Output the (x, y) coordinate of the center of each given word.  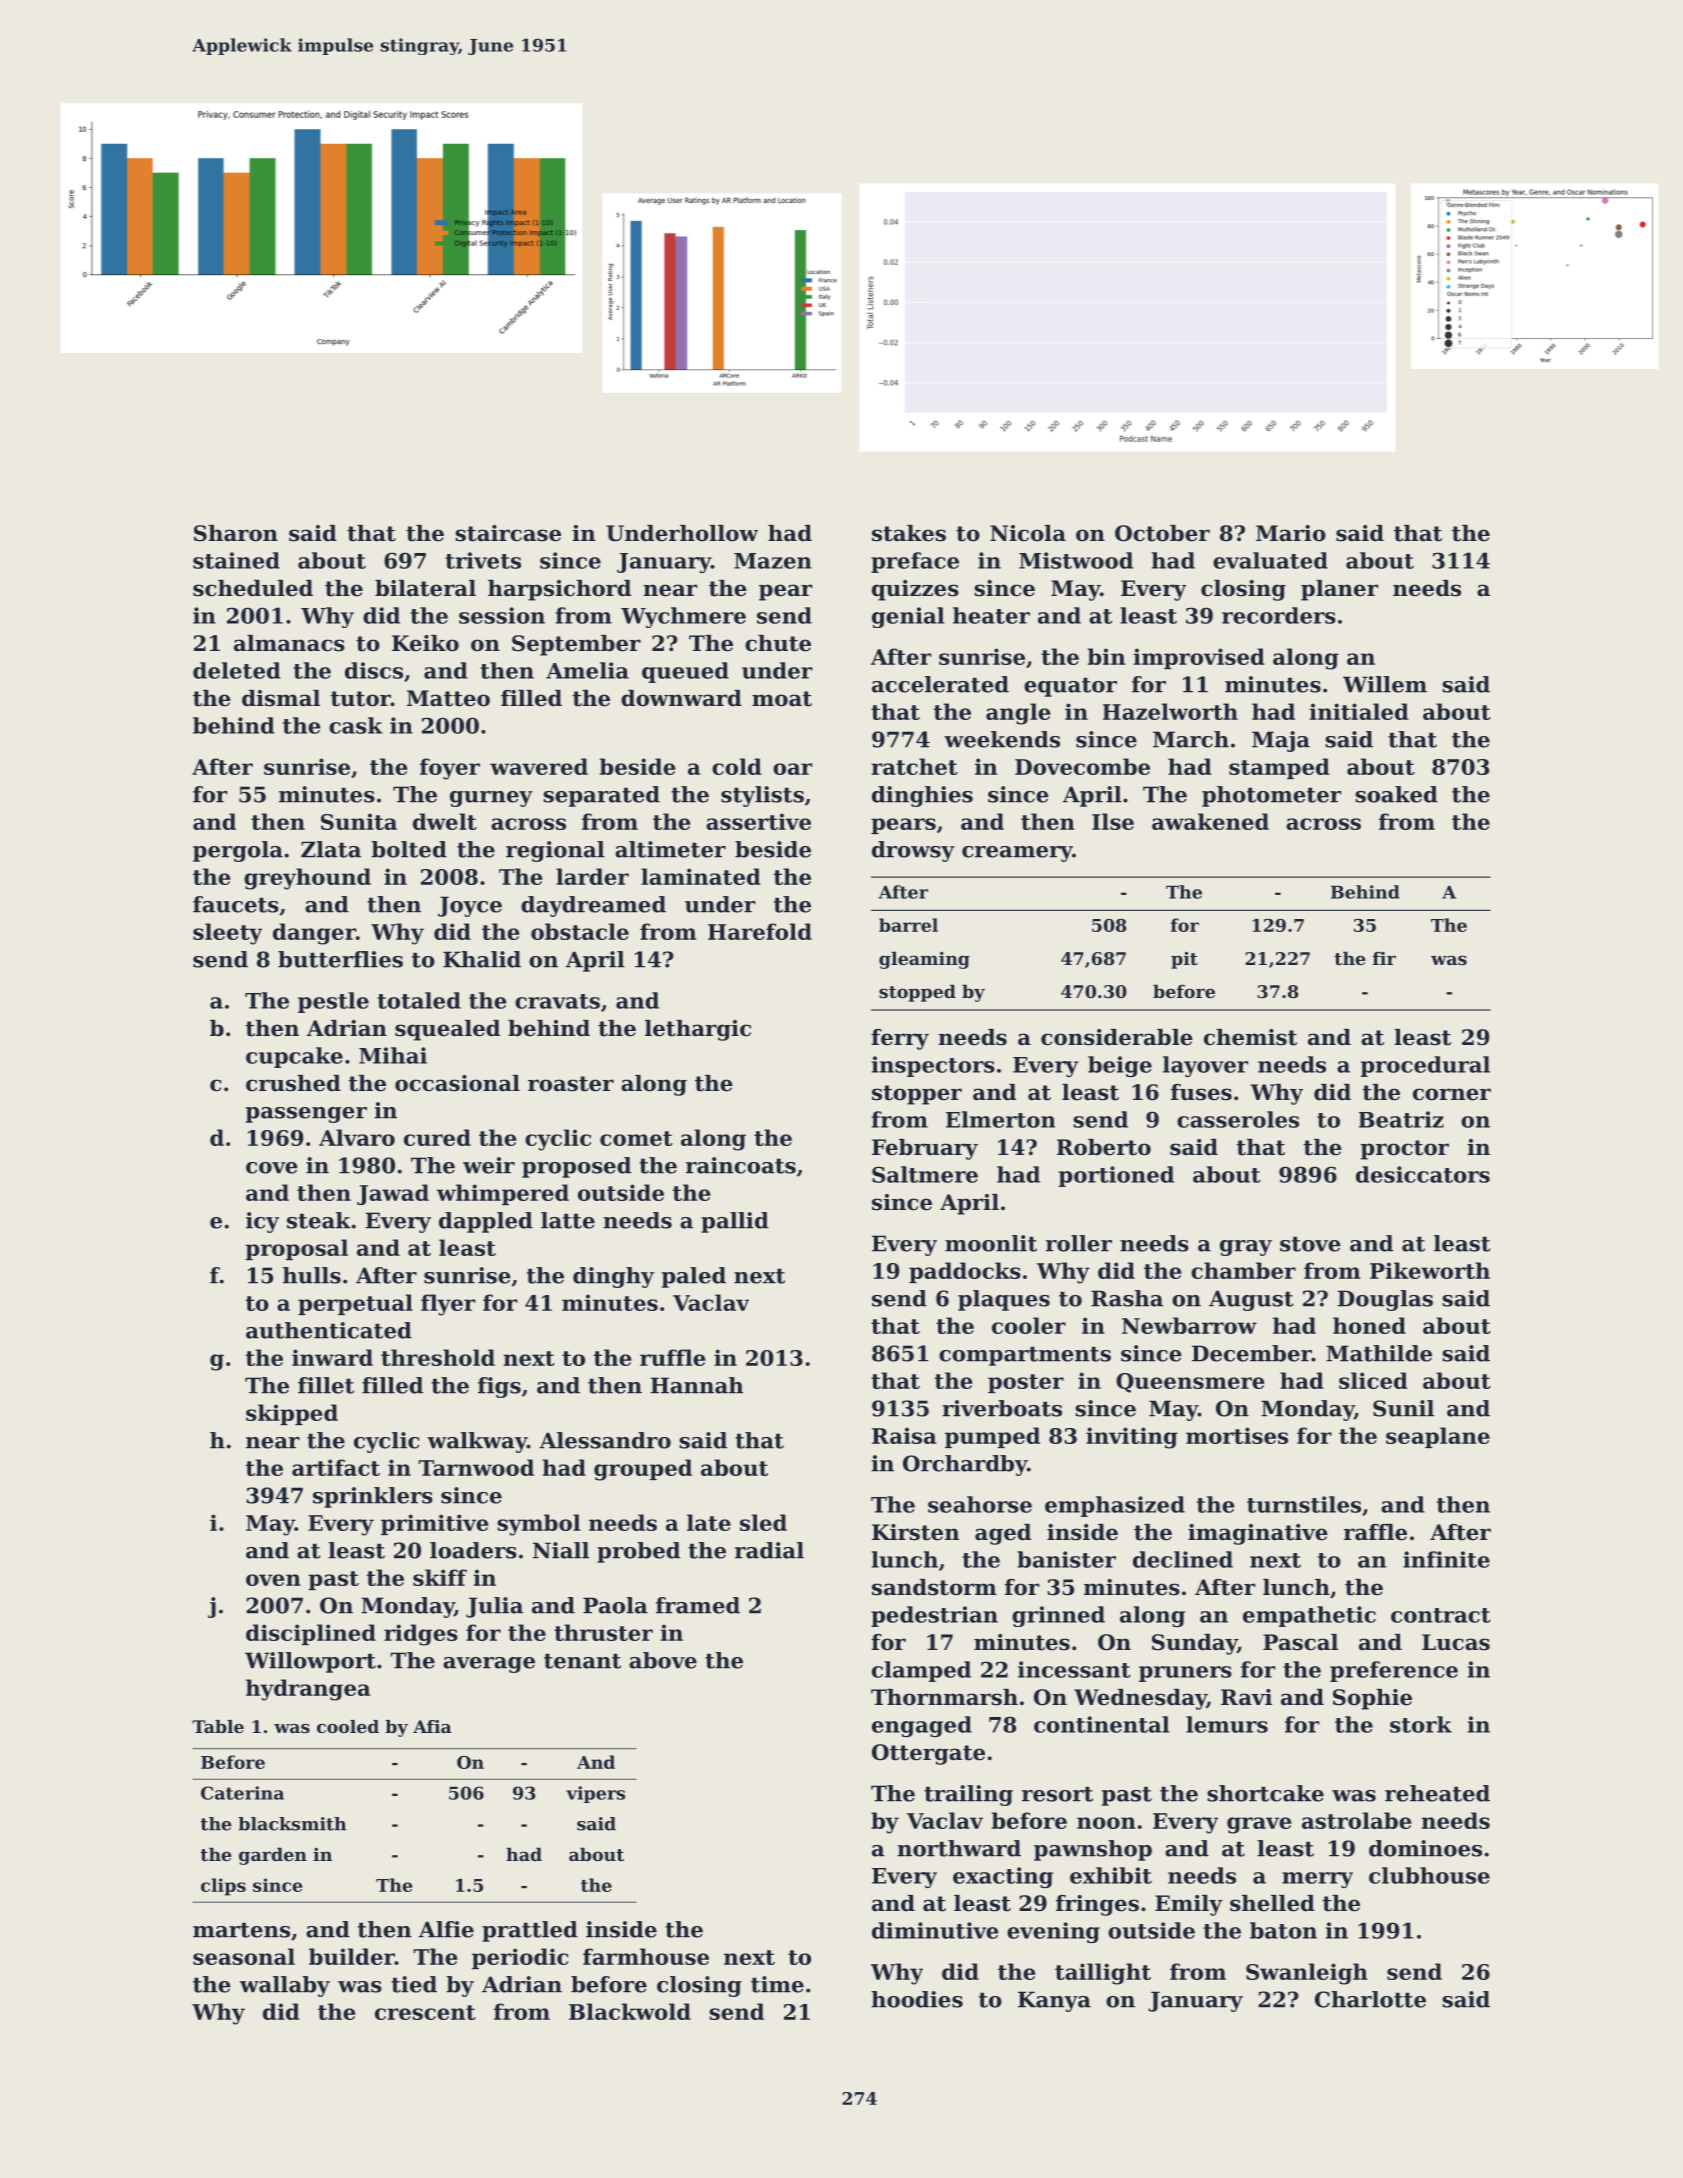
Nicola (1028, 533)
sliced (1373, 1380)
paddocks (965, 1272)
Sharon (236, 533)
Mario (1291, 533)
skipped (292, 1414)
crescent (425, 2012)
